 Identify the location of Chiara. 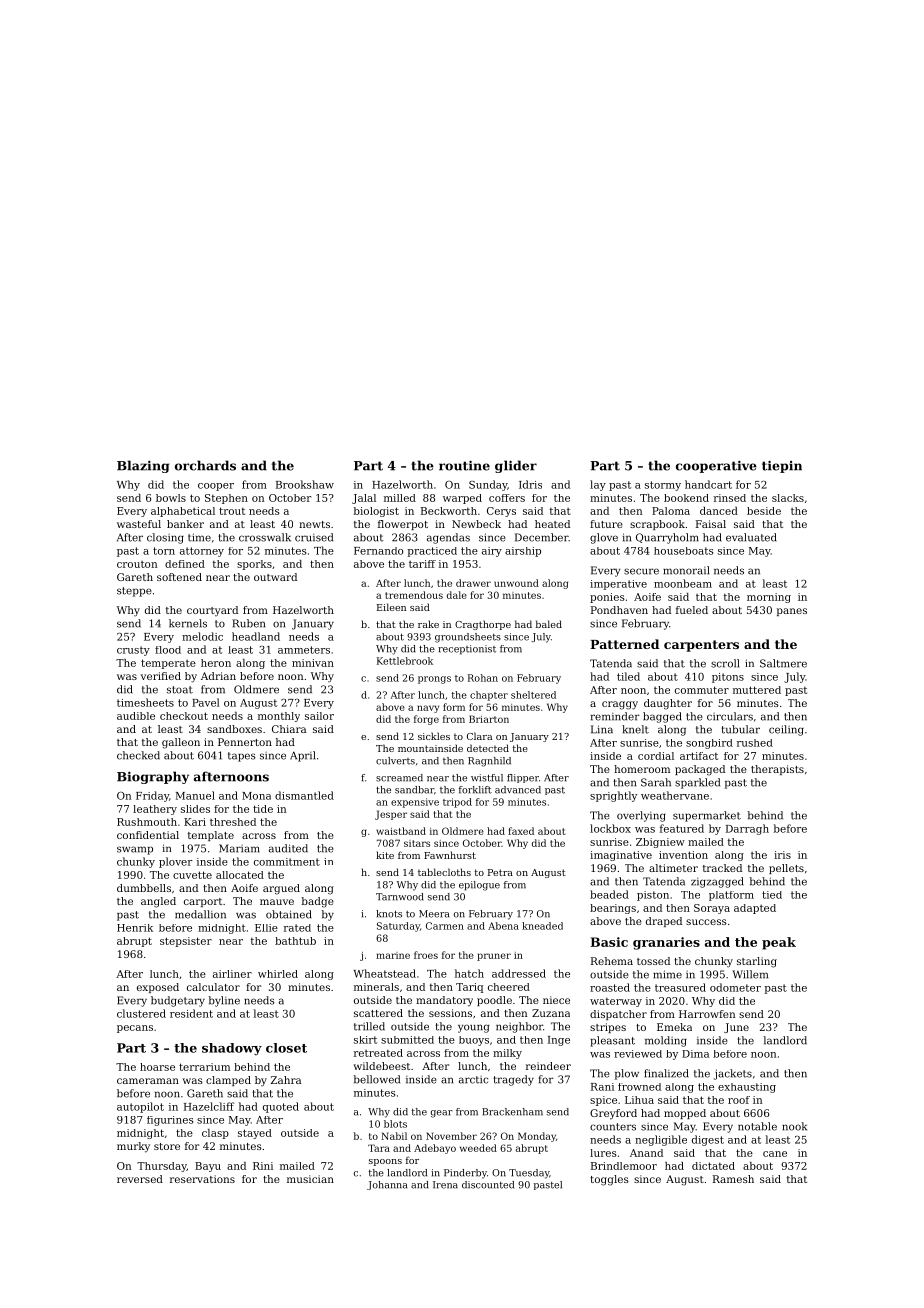
(289, 729).
